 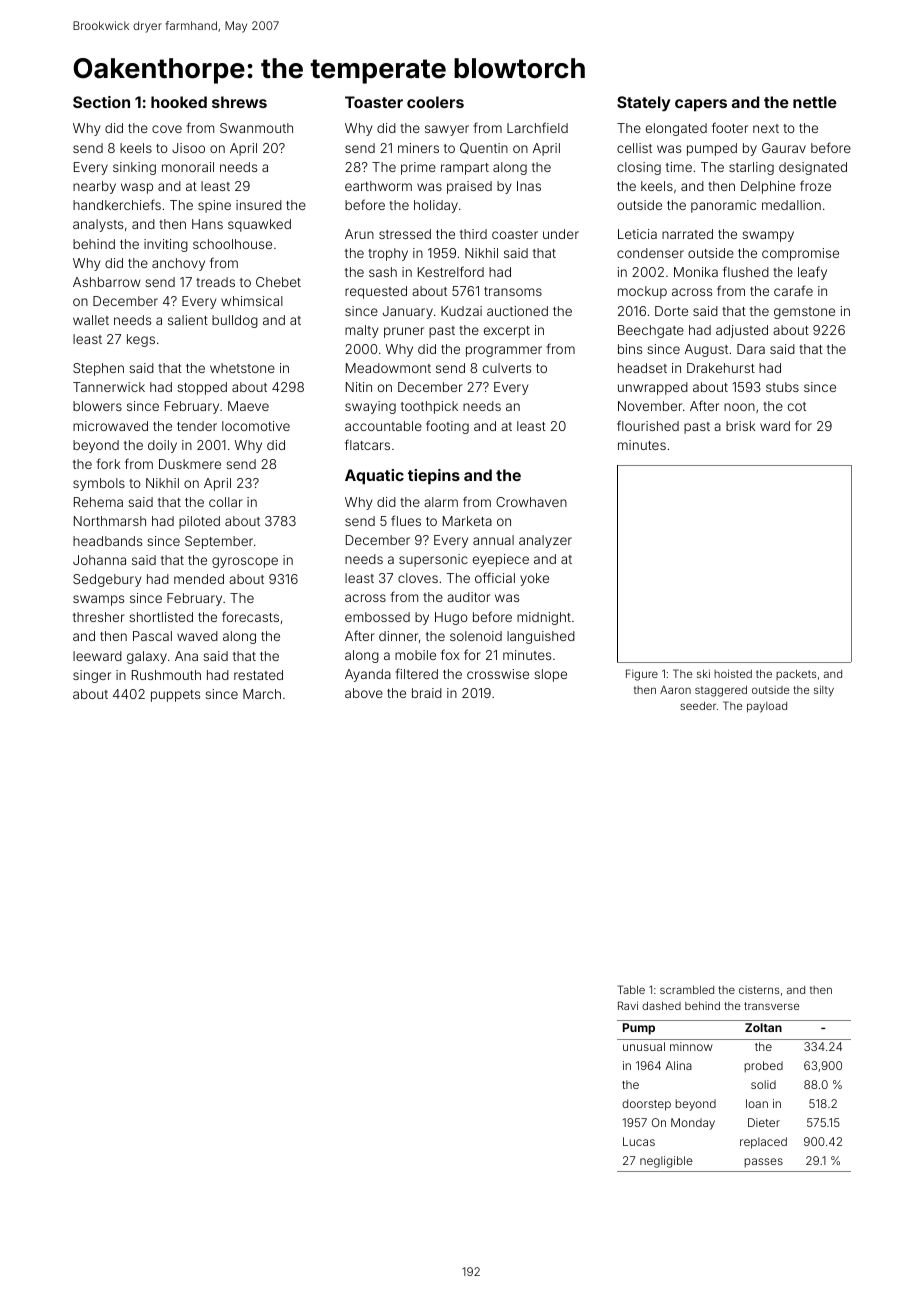 I want to click on cisterns, so click(x=759, y=990).
